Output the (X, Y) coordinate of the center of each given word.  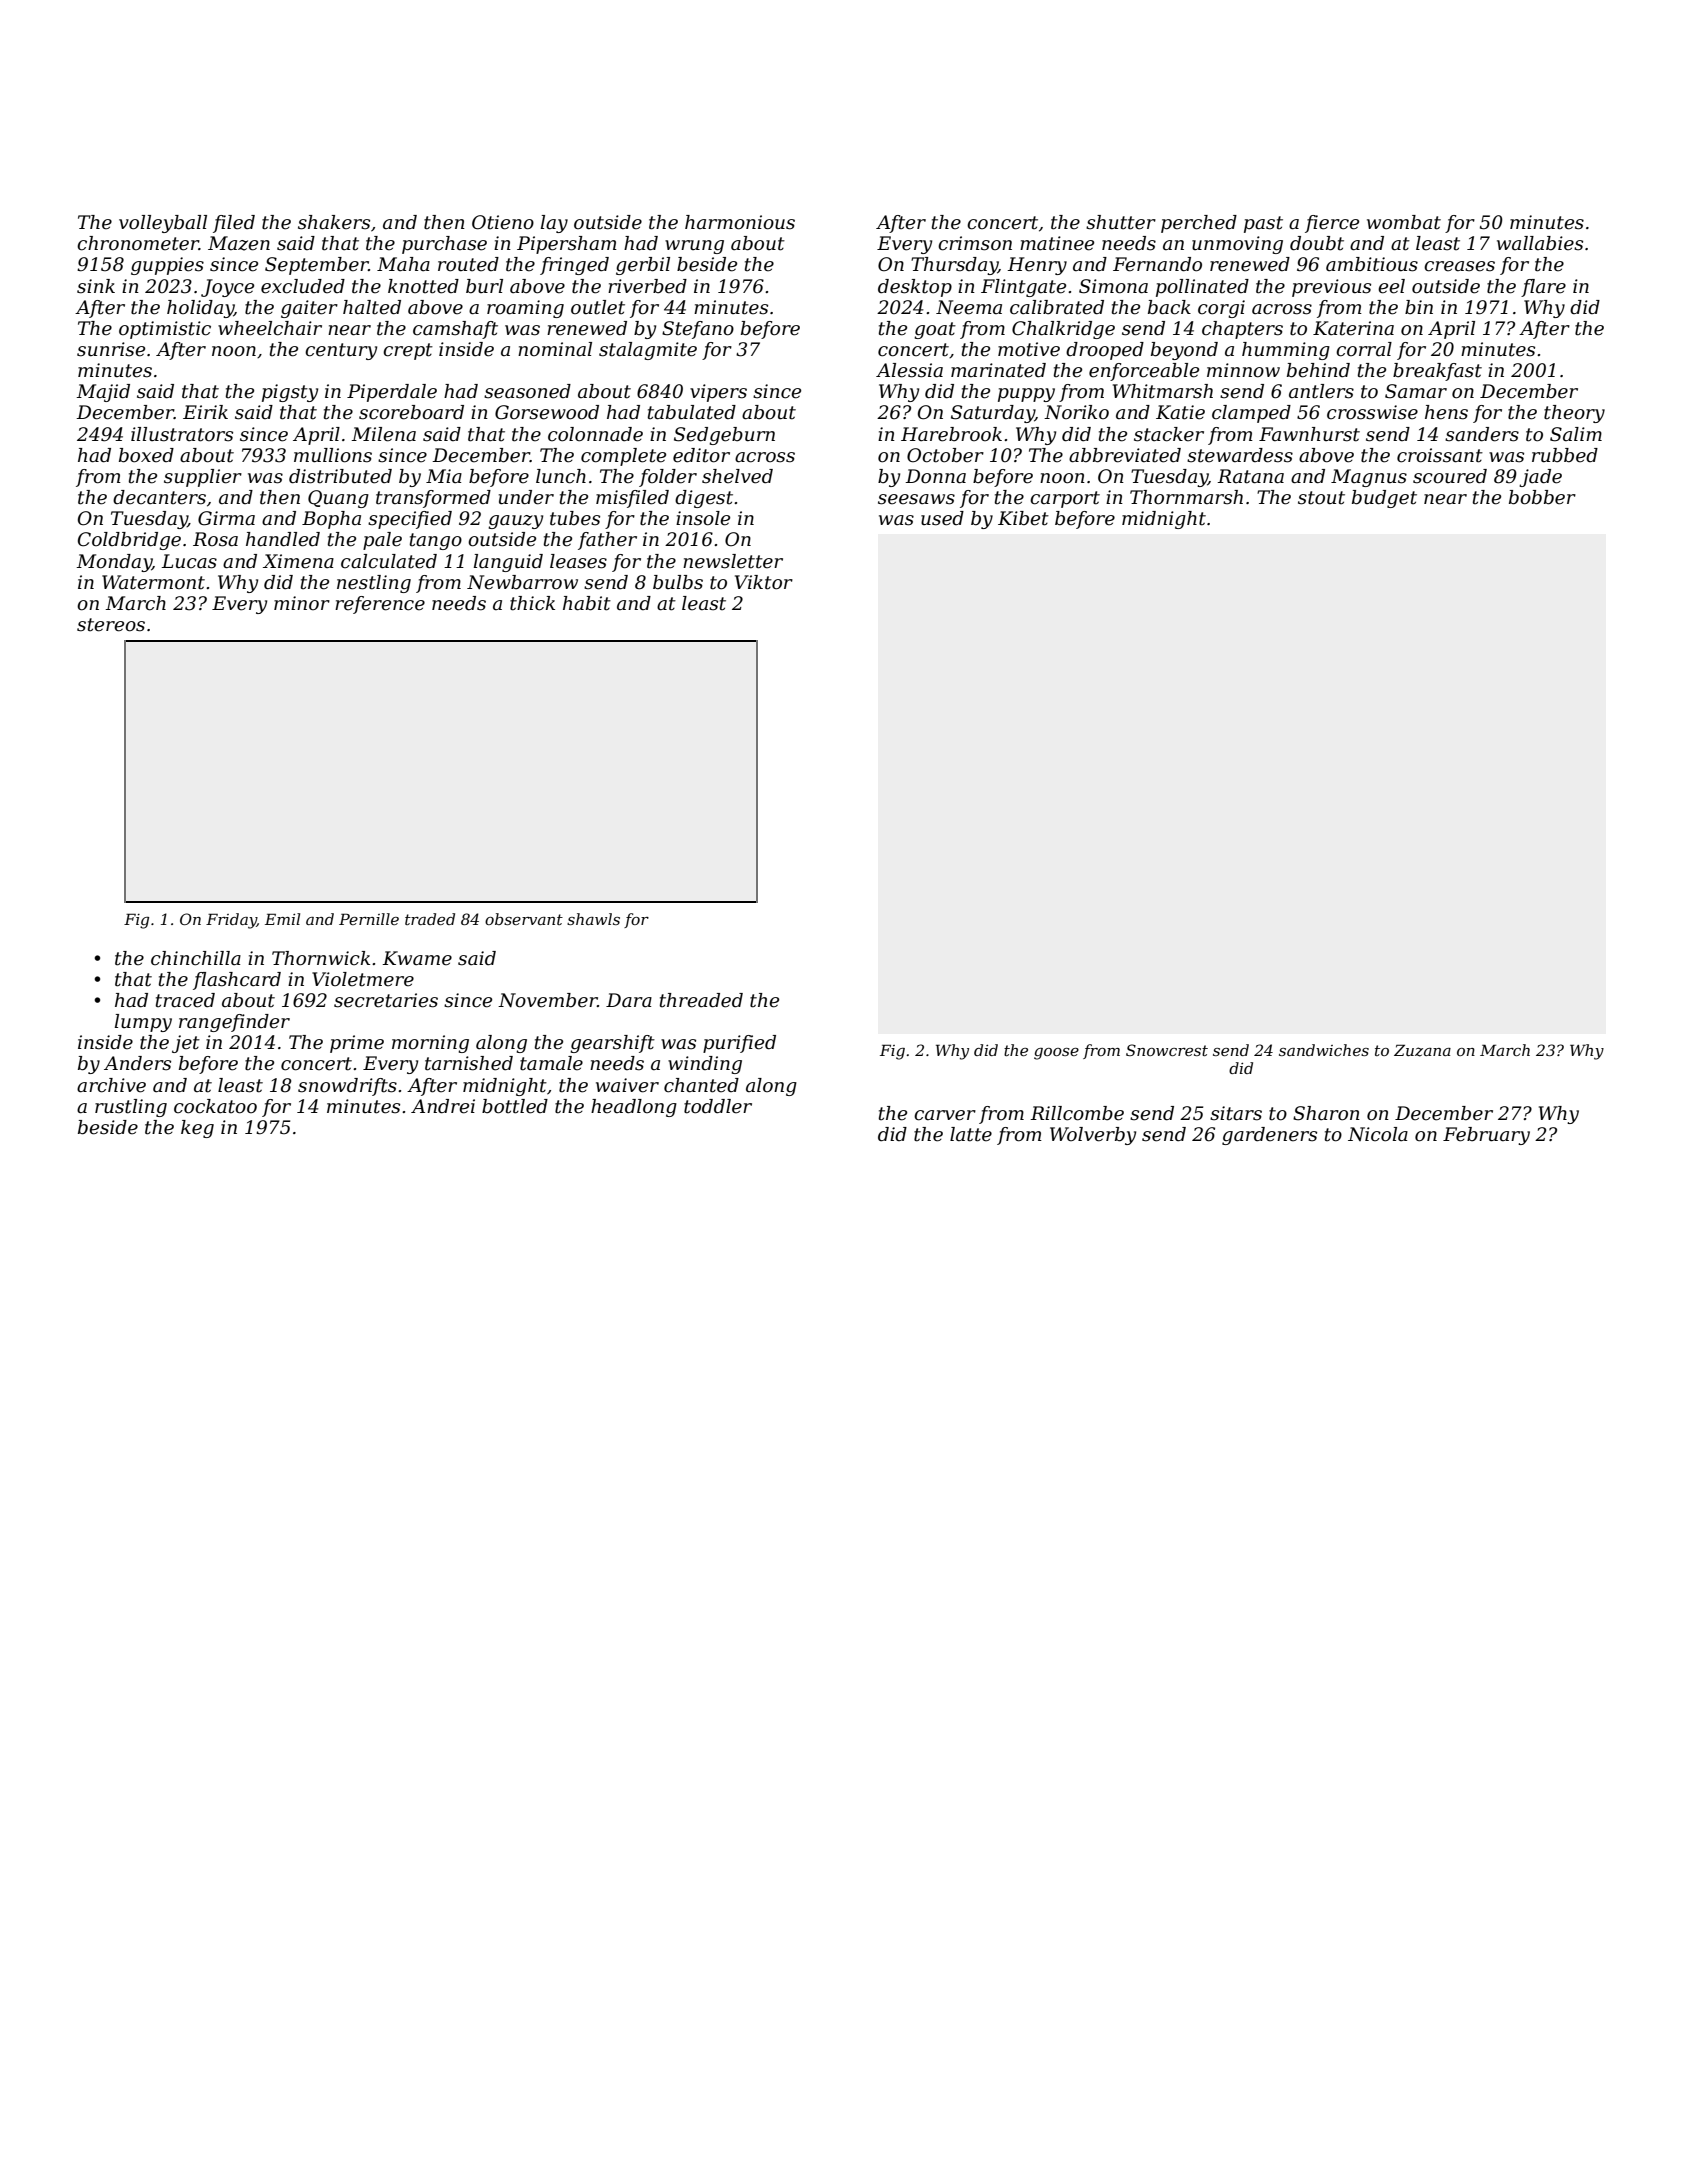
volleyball (163, 224)
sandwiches (1324, 1050)
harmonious (740, 222)
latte (971, 1134)
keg (197, 1129)
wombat (1404, 222)
